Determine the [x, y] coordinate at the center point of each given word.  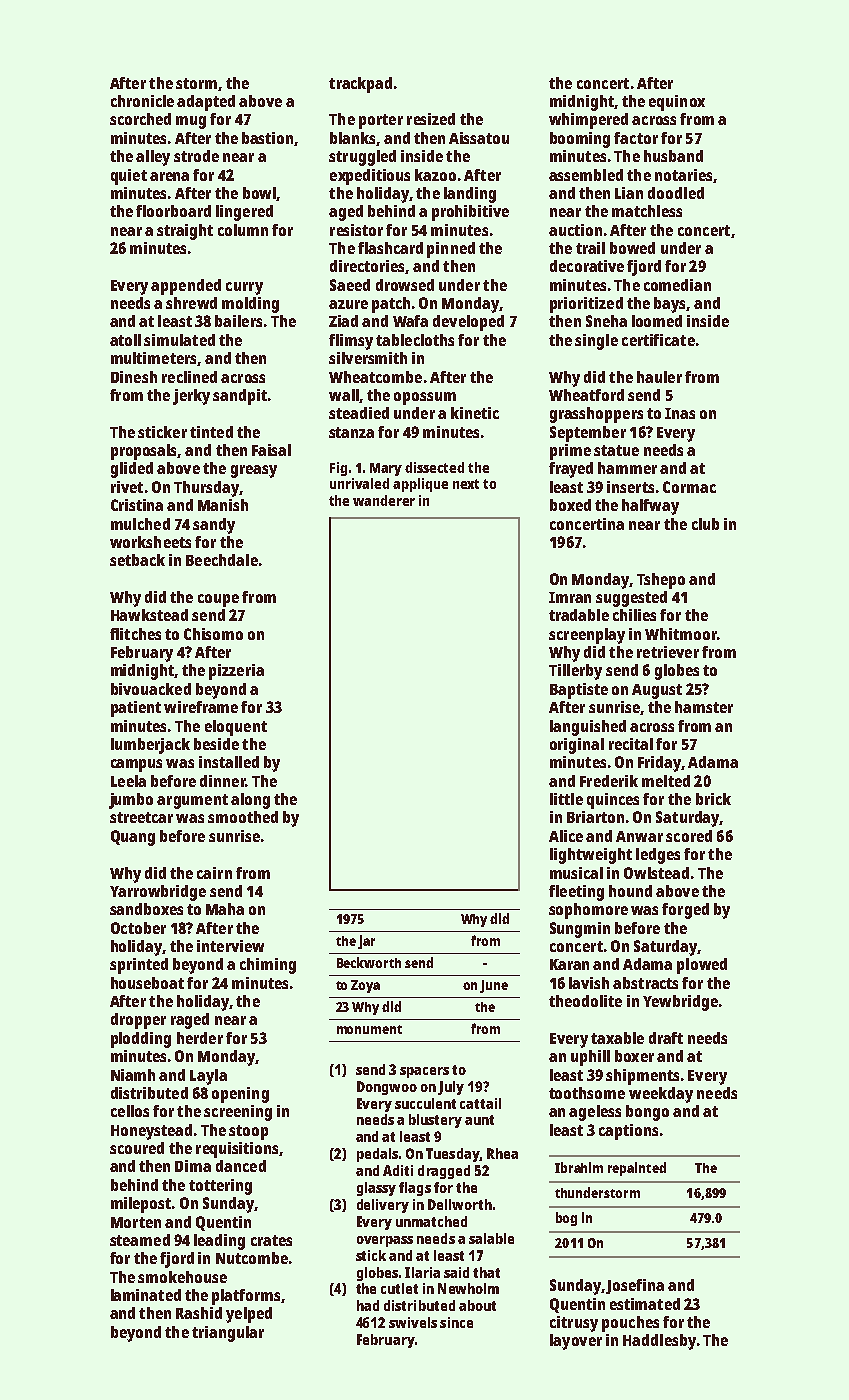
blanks [352, 138]
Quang [133, 838]
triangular [228, 1334]
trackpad [360, 85]
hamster [704, 707]
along [250, 801]
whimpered [588, 121]
